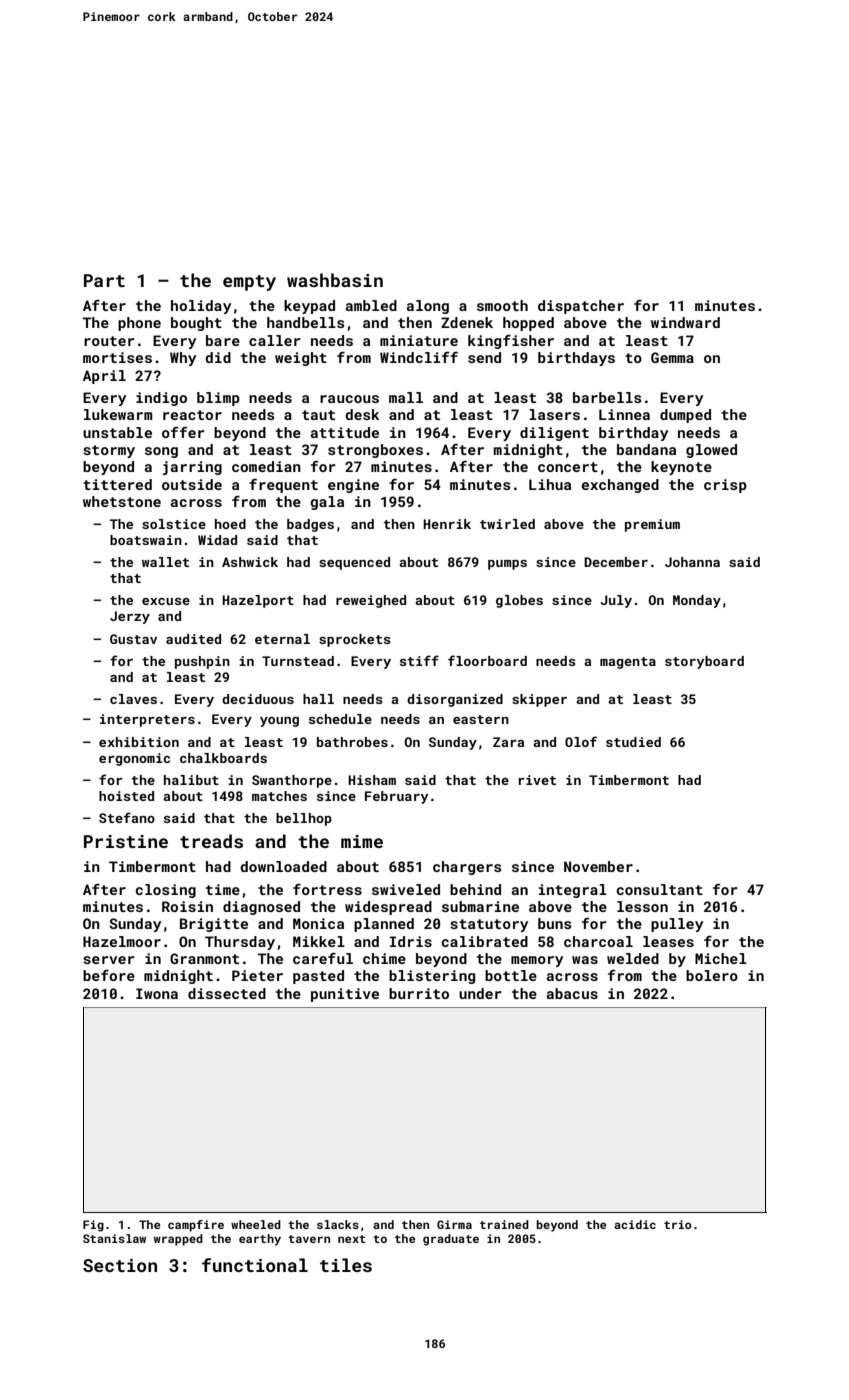  Describe the element at coordinates (672, 357) in the document. I see `Gemma` at that location.
